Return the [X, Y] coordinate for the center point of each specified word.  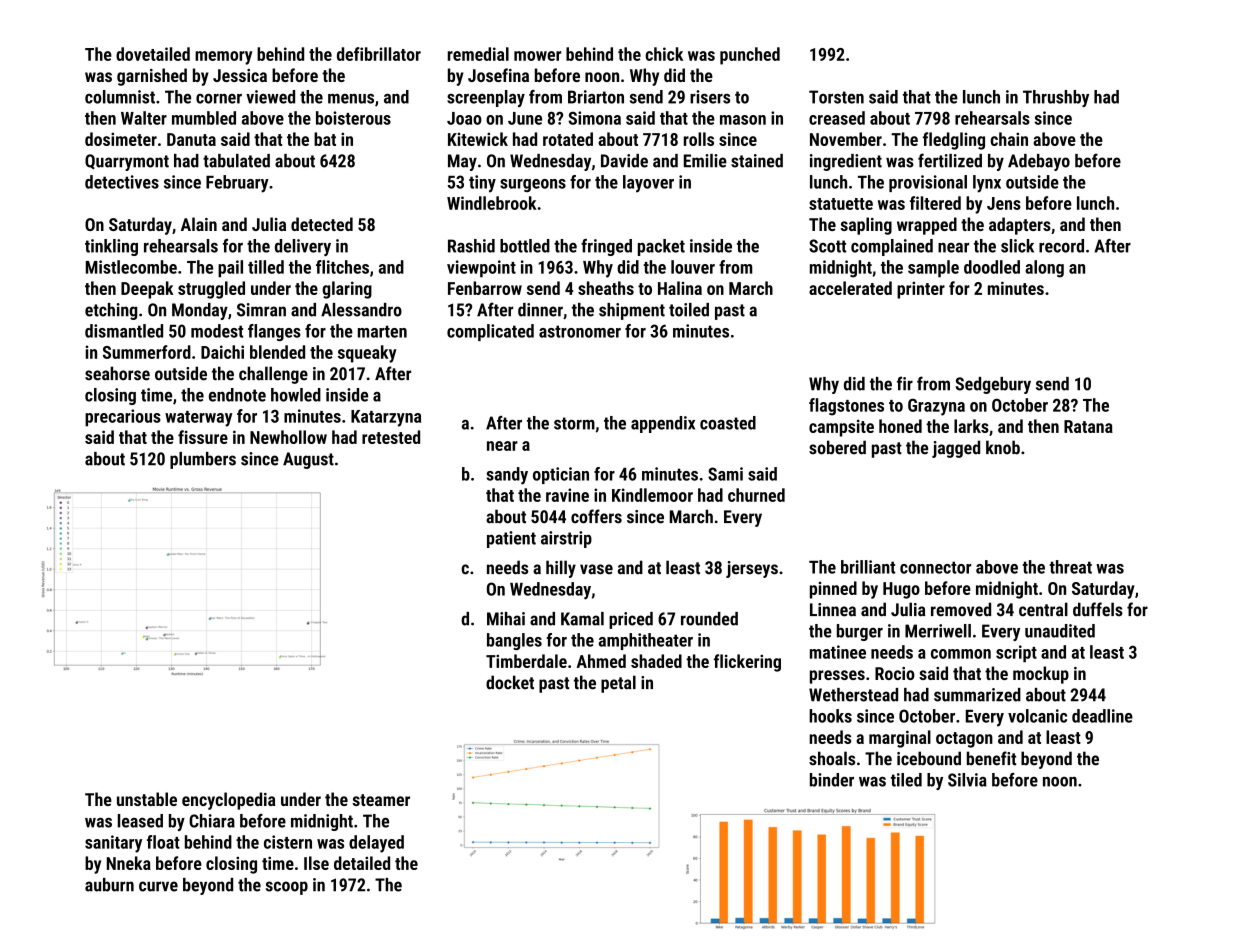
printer [921, 290]
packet [661, 247]
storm [574, 423]
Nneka [129, 863]
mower [537, 56]
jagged [956, 449]
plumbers [203, 460]
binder [832, 780]
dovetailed [153, 54]
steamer [381, 800]
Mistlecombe [131, 267]
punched [750, 56]
